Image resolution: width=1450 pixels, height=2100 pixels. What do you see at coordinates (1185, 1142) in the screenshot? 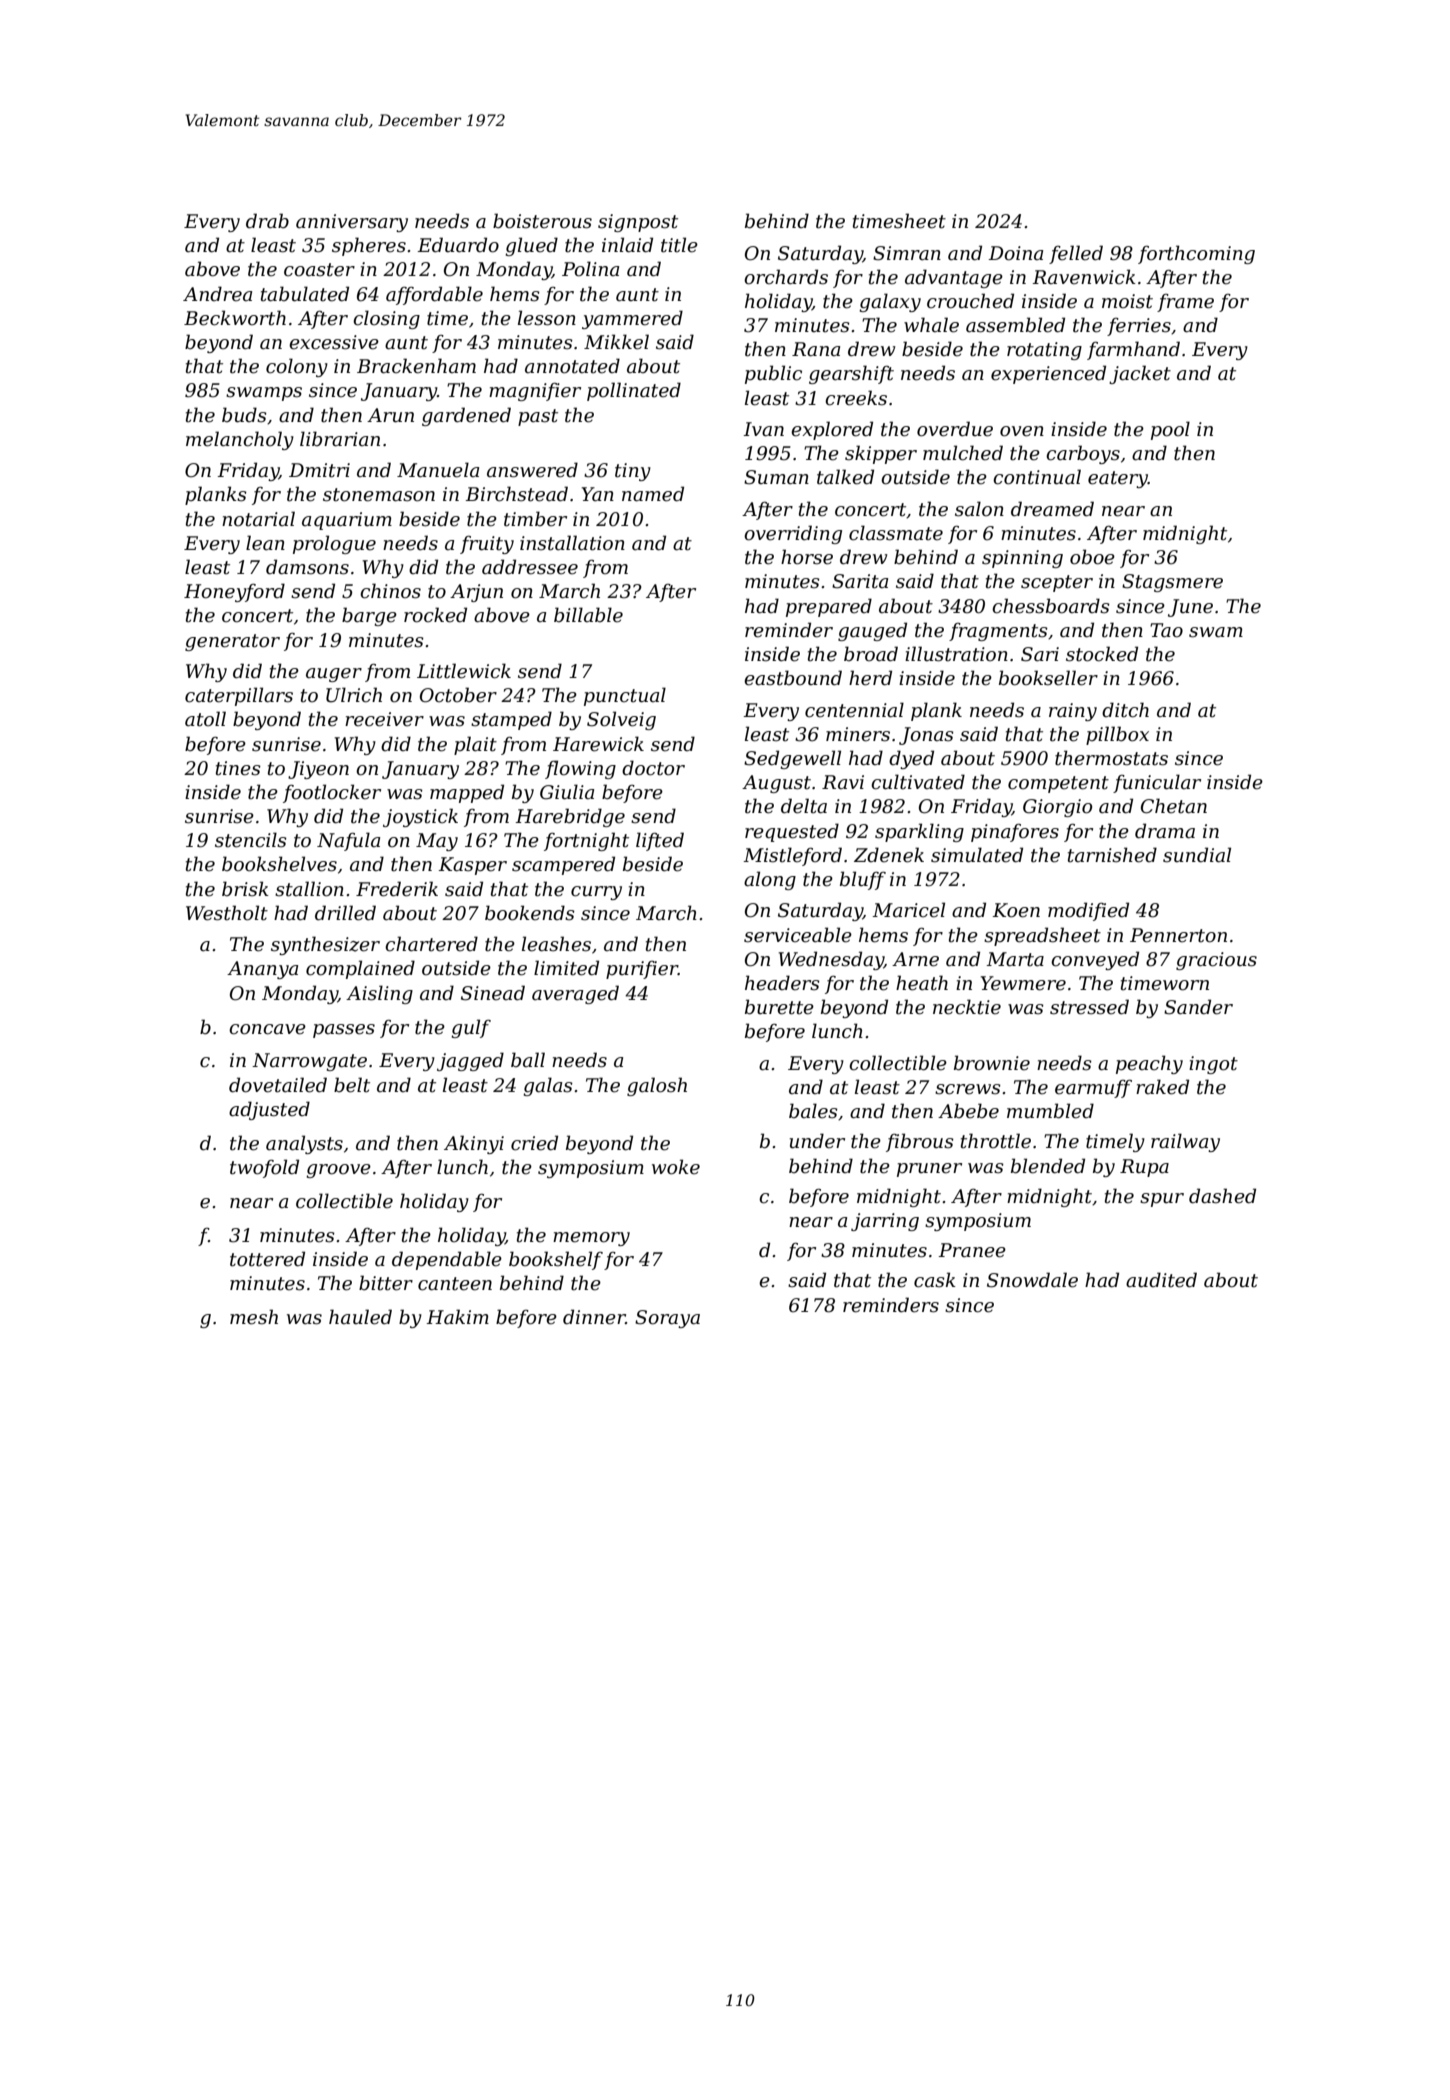
I see `railway` at bounding box center [1185, 1142].
